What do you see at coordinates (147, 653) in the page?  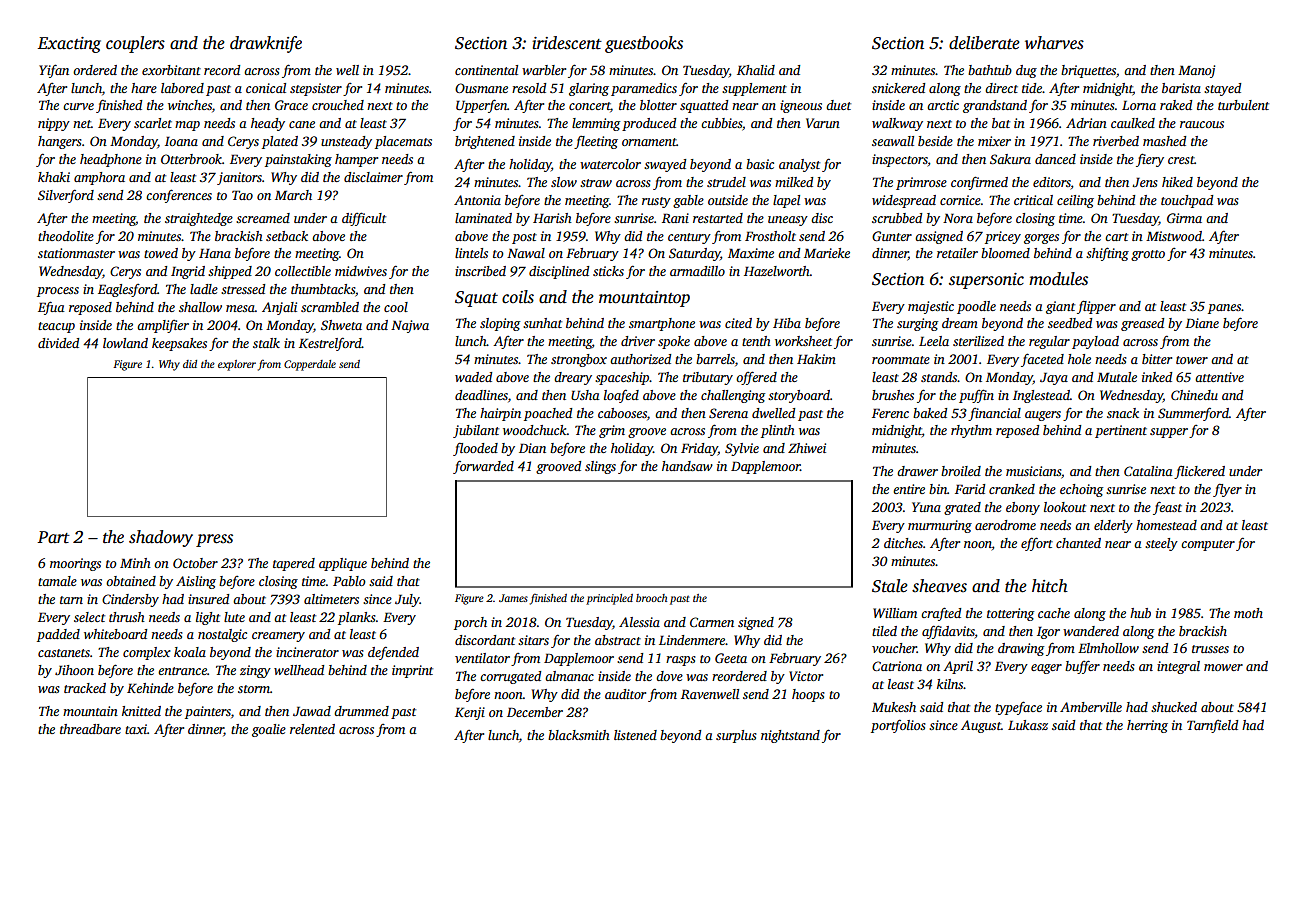 I see `complex` at bounding box center [147, 653].
